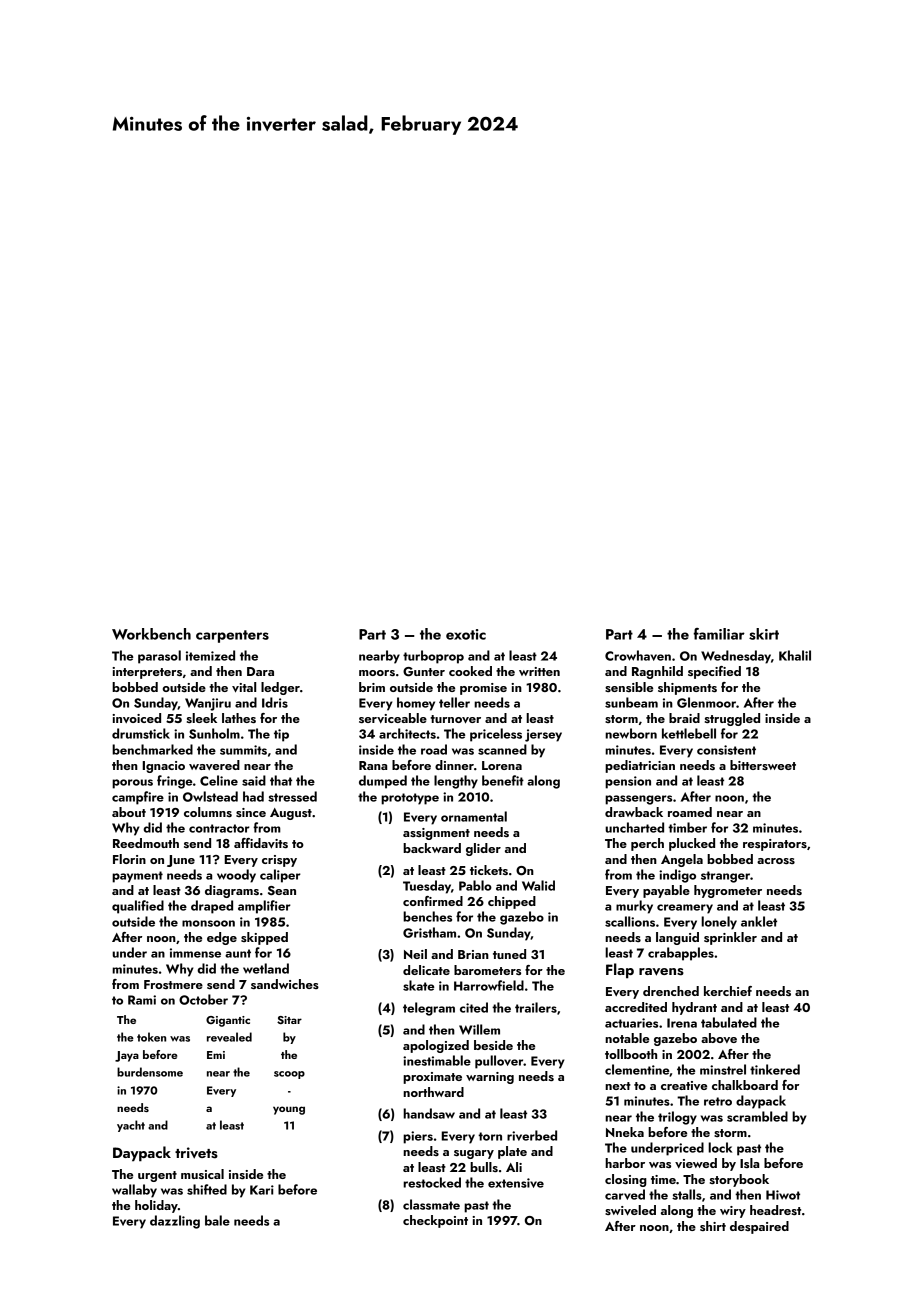  What do you see at coordinates (393, 718) in the page?
I see `serviceable` at bounding box center [393, 718].
